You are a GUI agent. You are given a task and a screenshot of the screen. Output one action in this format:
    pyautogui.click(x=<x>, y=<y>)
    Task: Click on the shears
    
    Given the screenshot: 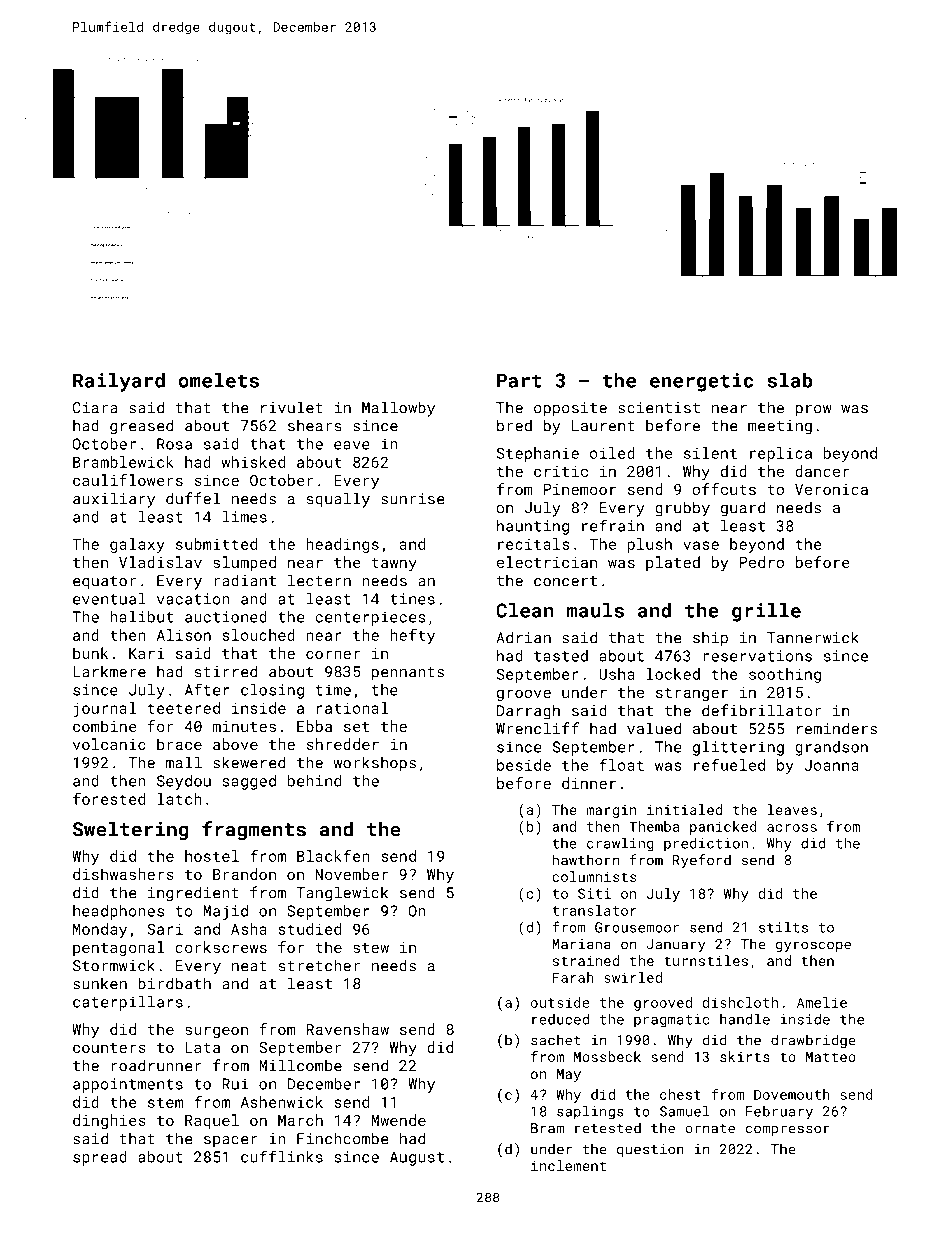 What is the action you would take?
    pyautogui.click(x=315, y=425)
